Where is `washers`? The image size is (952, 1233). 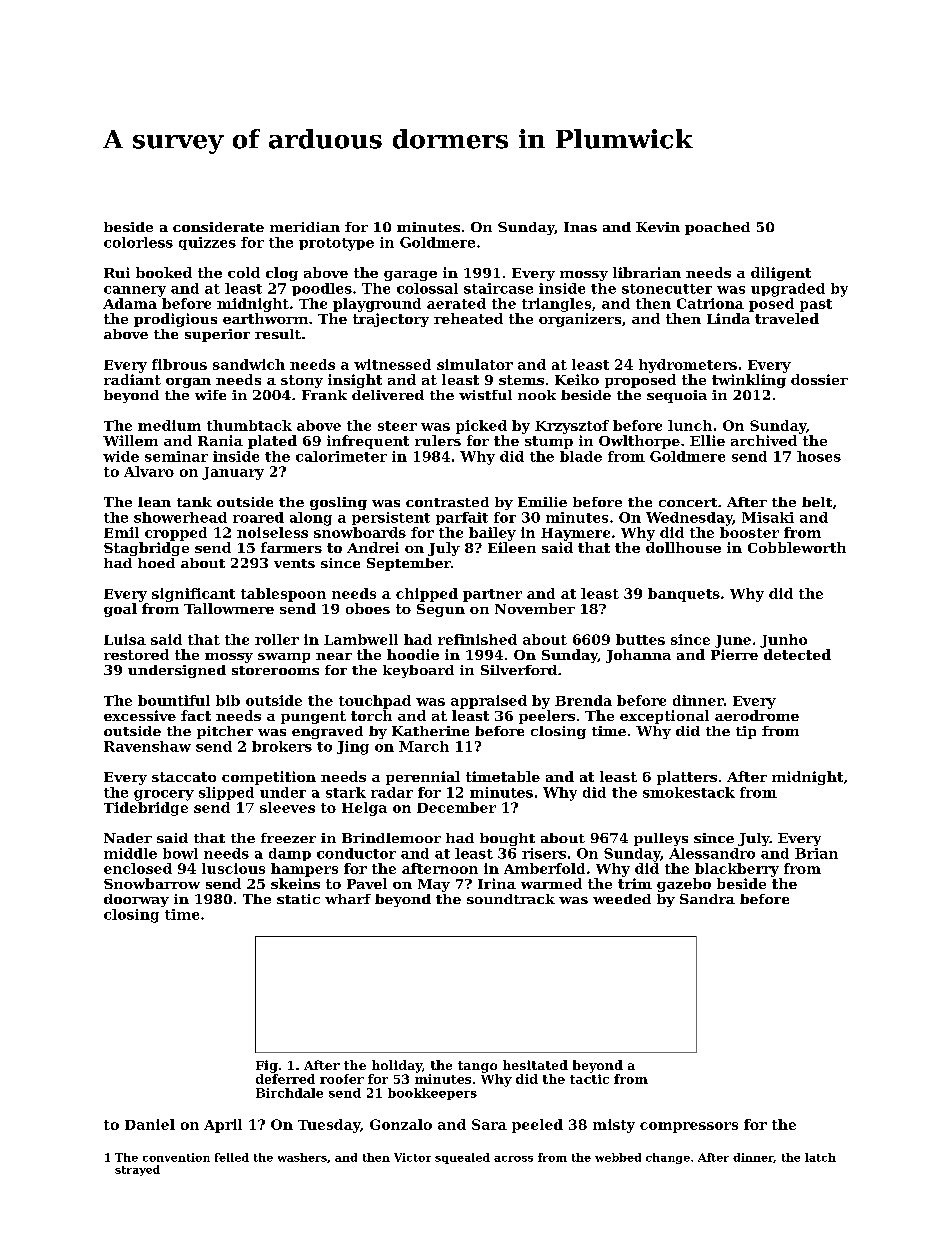
washers is located at coordinates (302, 1157).
